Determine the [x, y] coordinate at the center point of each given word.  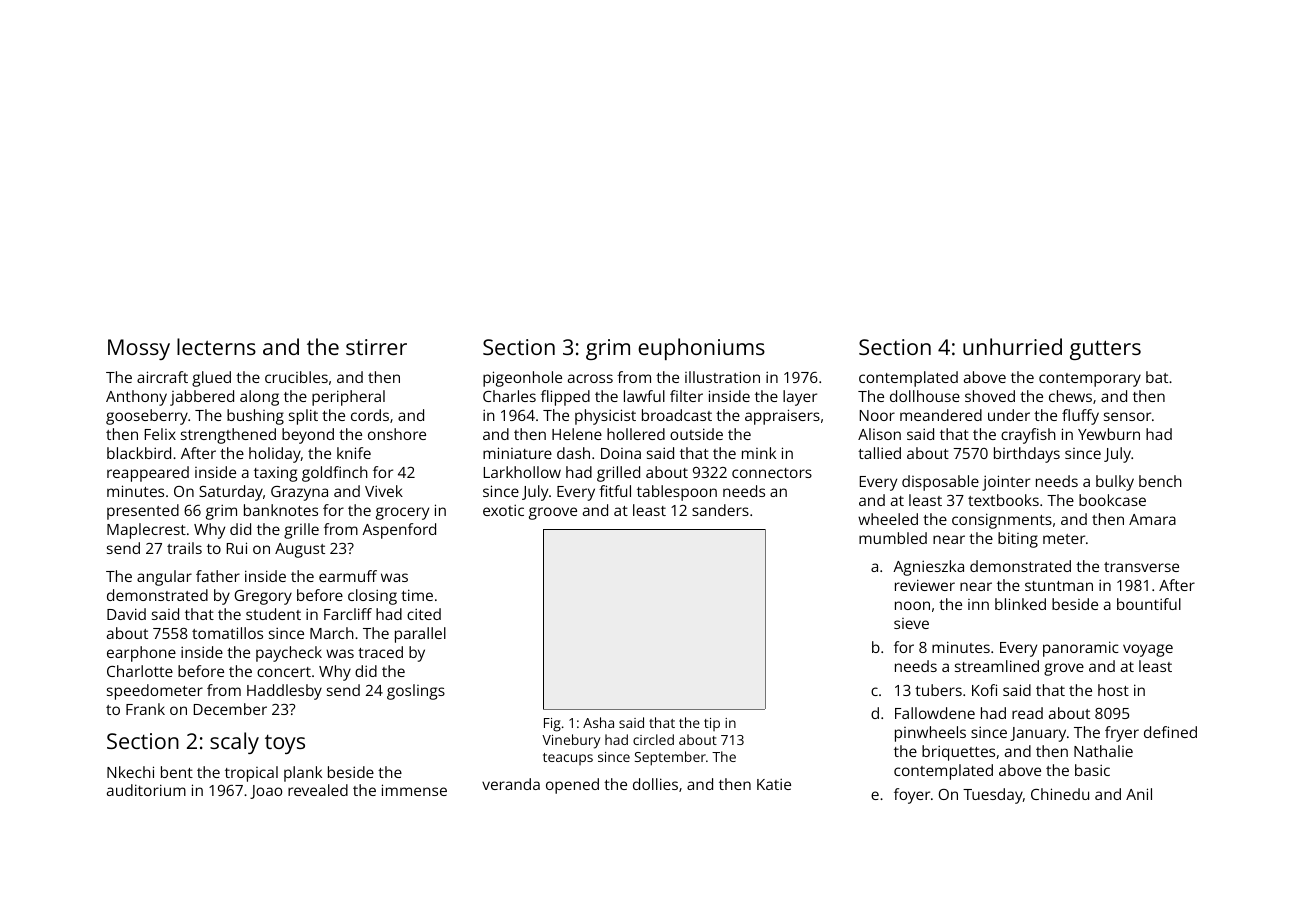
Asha [598, 722]
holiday [275, 455]
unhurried [1012, 346]
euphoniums [701, 349]
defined [1170, 732]
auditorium [146, 790]
